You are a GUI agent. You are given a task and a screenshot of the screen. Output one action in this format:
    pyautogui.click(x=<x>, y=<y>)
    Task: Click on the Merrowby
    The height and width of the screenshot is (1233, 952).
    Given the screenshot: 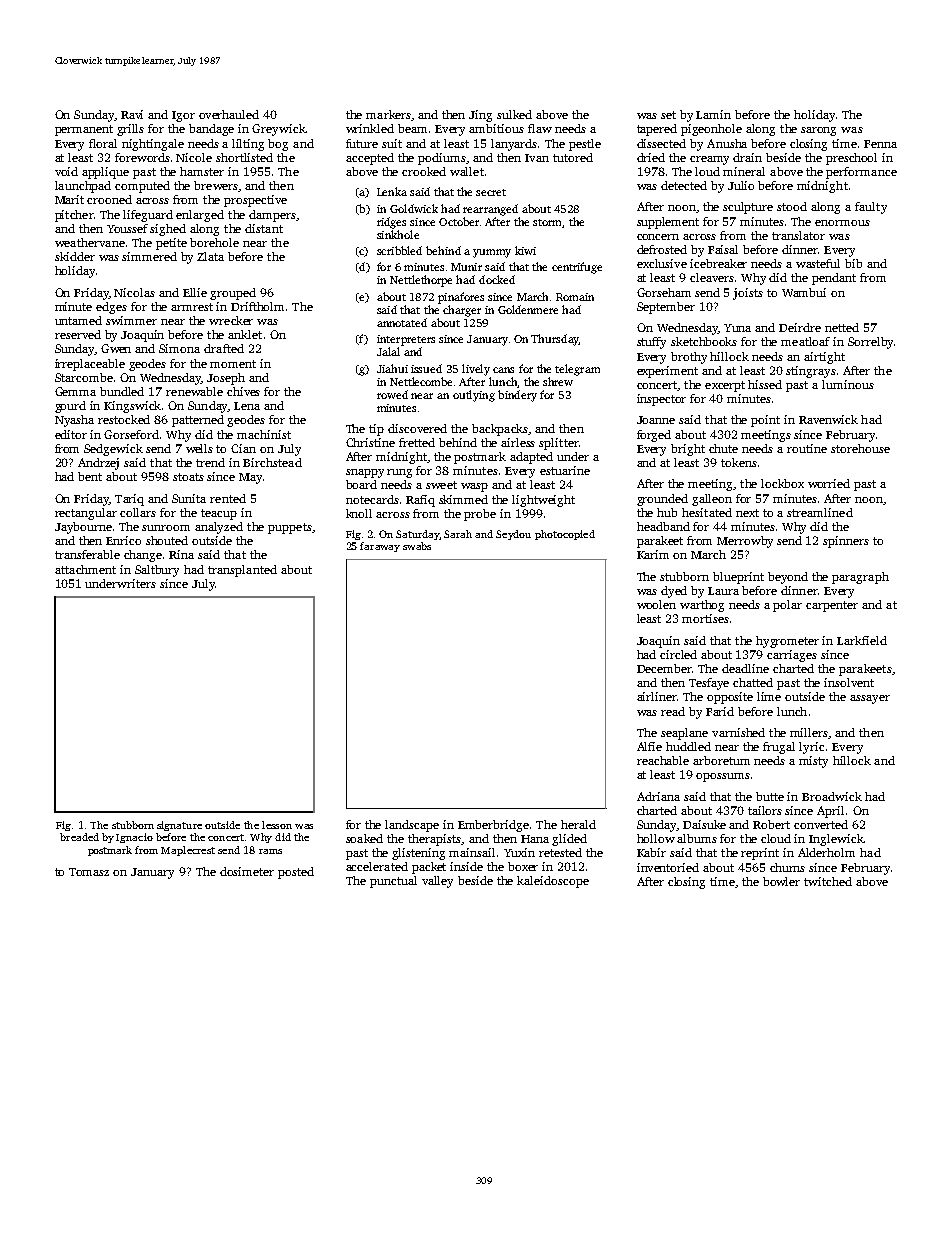 What is the action you would take?
    pyautogui.click(x=745, y=542)
